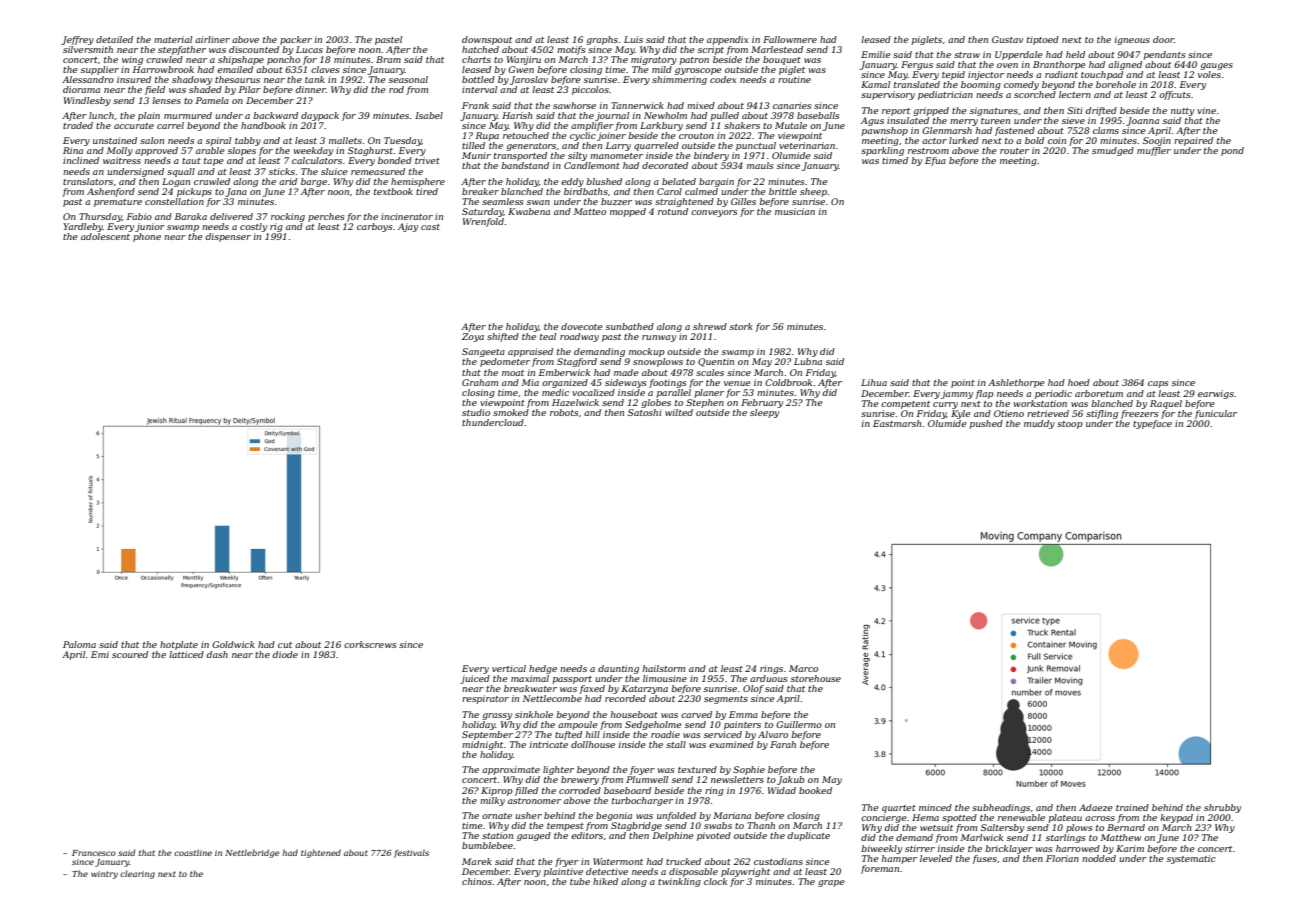 The height and width of the screenshot is (924, 1308). Describe the element at coordinates (602, 40) in the screenshot. I see `graphs` at that location.
